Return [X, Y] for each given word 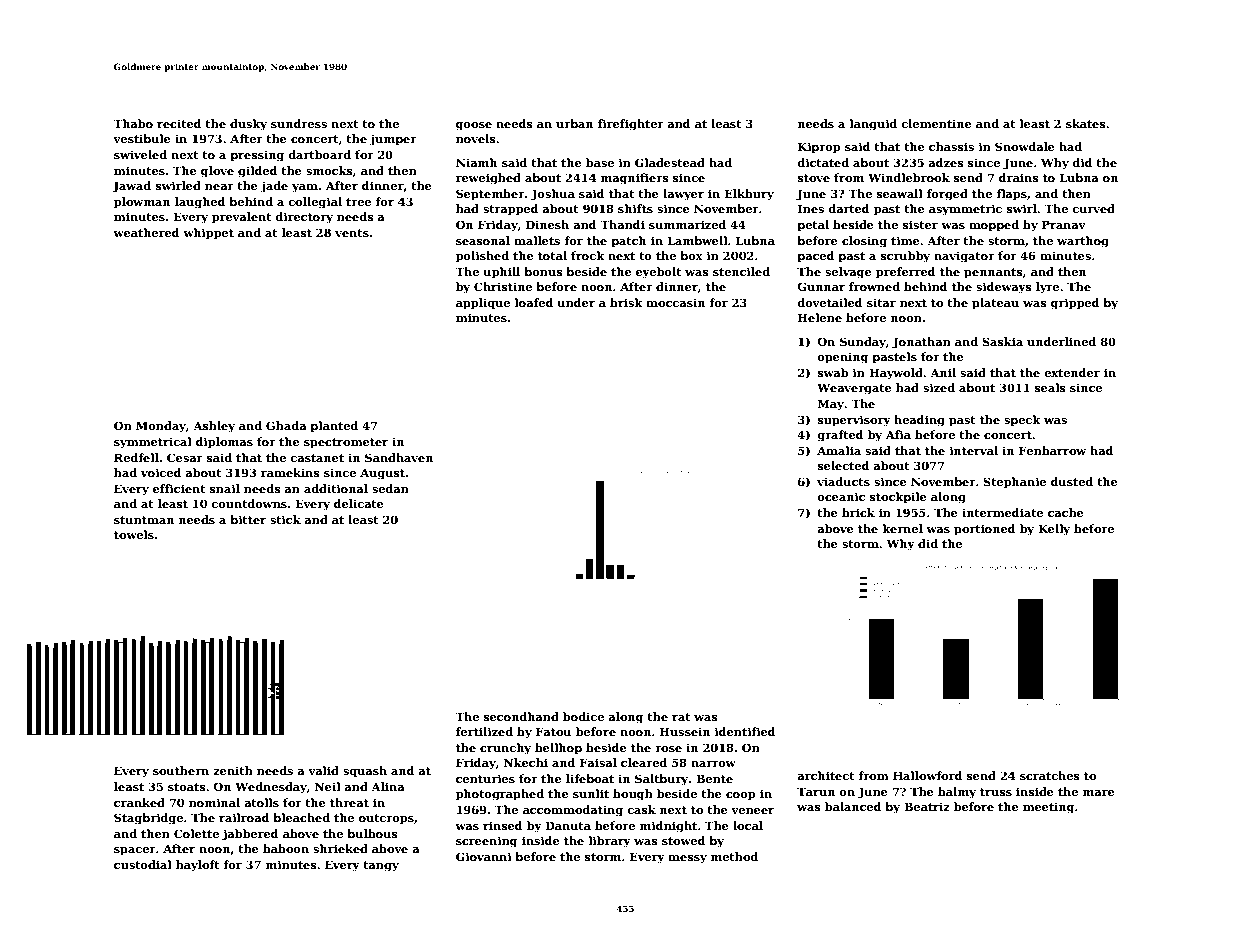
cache [1066, 512]
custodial [143, 864]
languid [873, 125]
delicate [359, 503]
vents [352, 233]
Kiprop [819, 148]
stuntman [144, 520]
